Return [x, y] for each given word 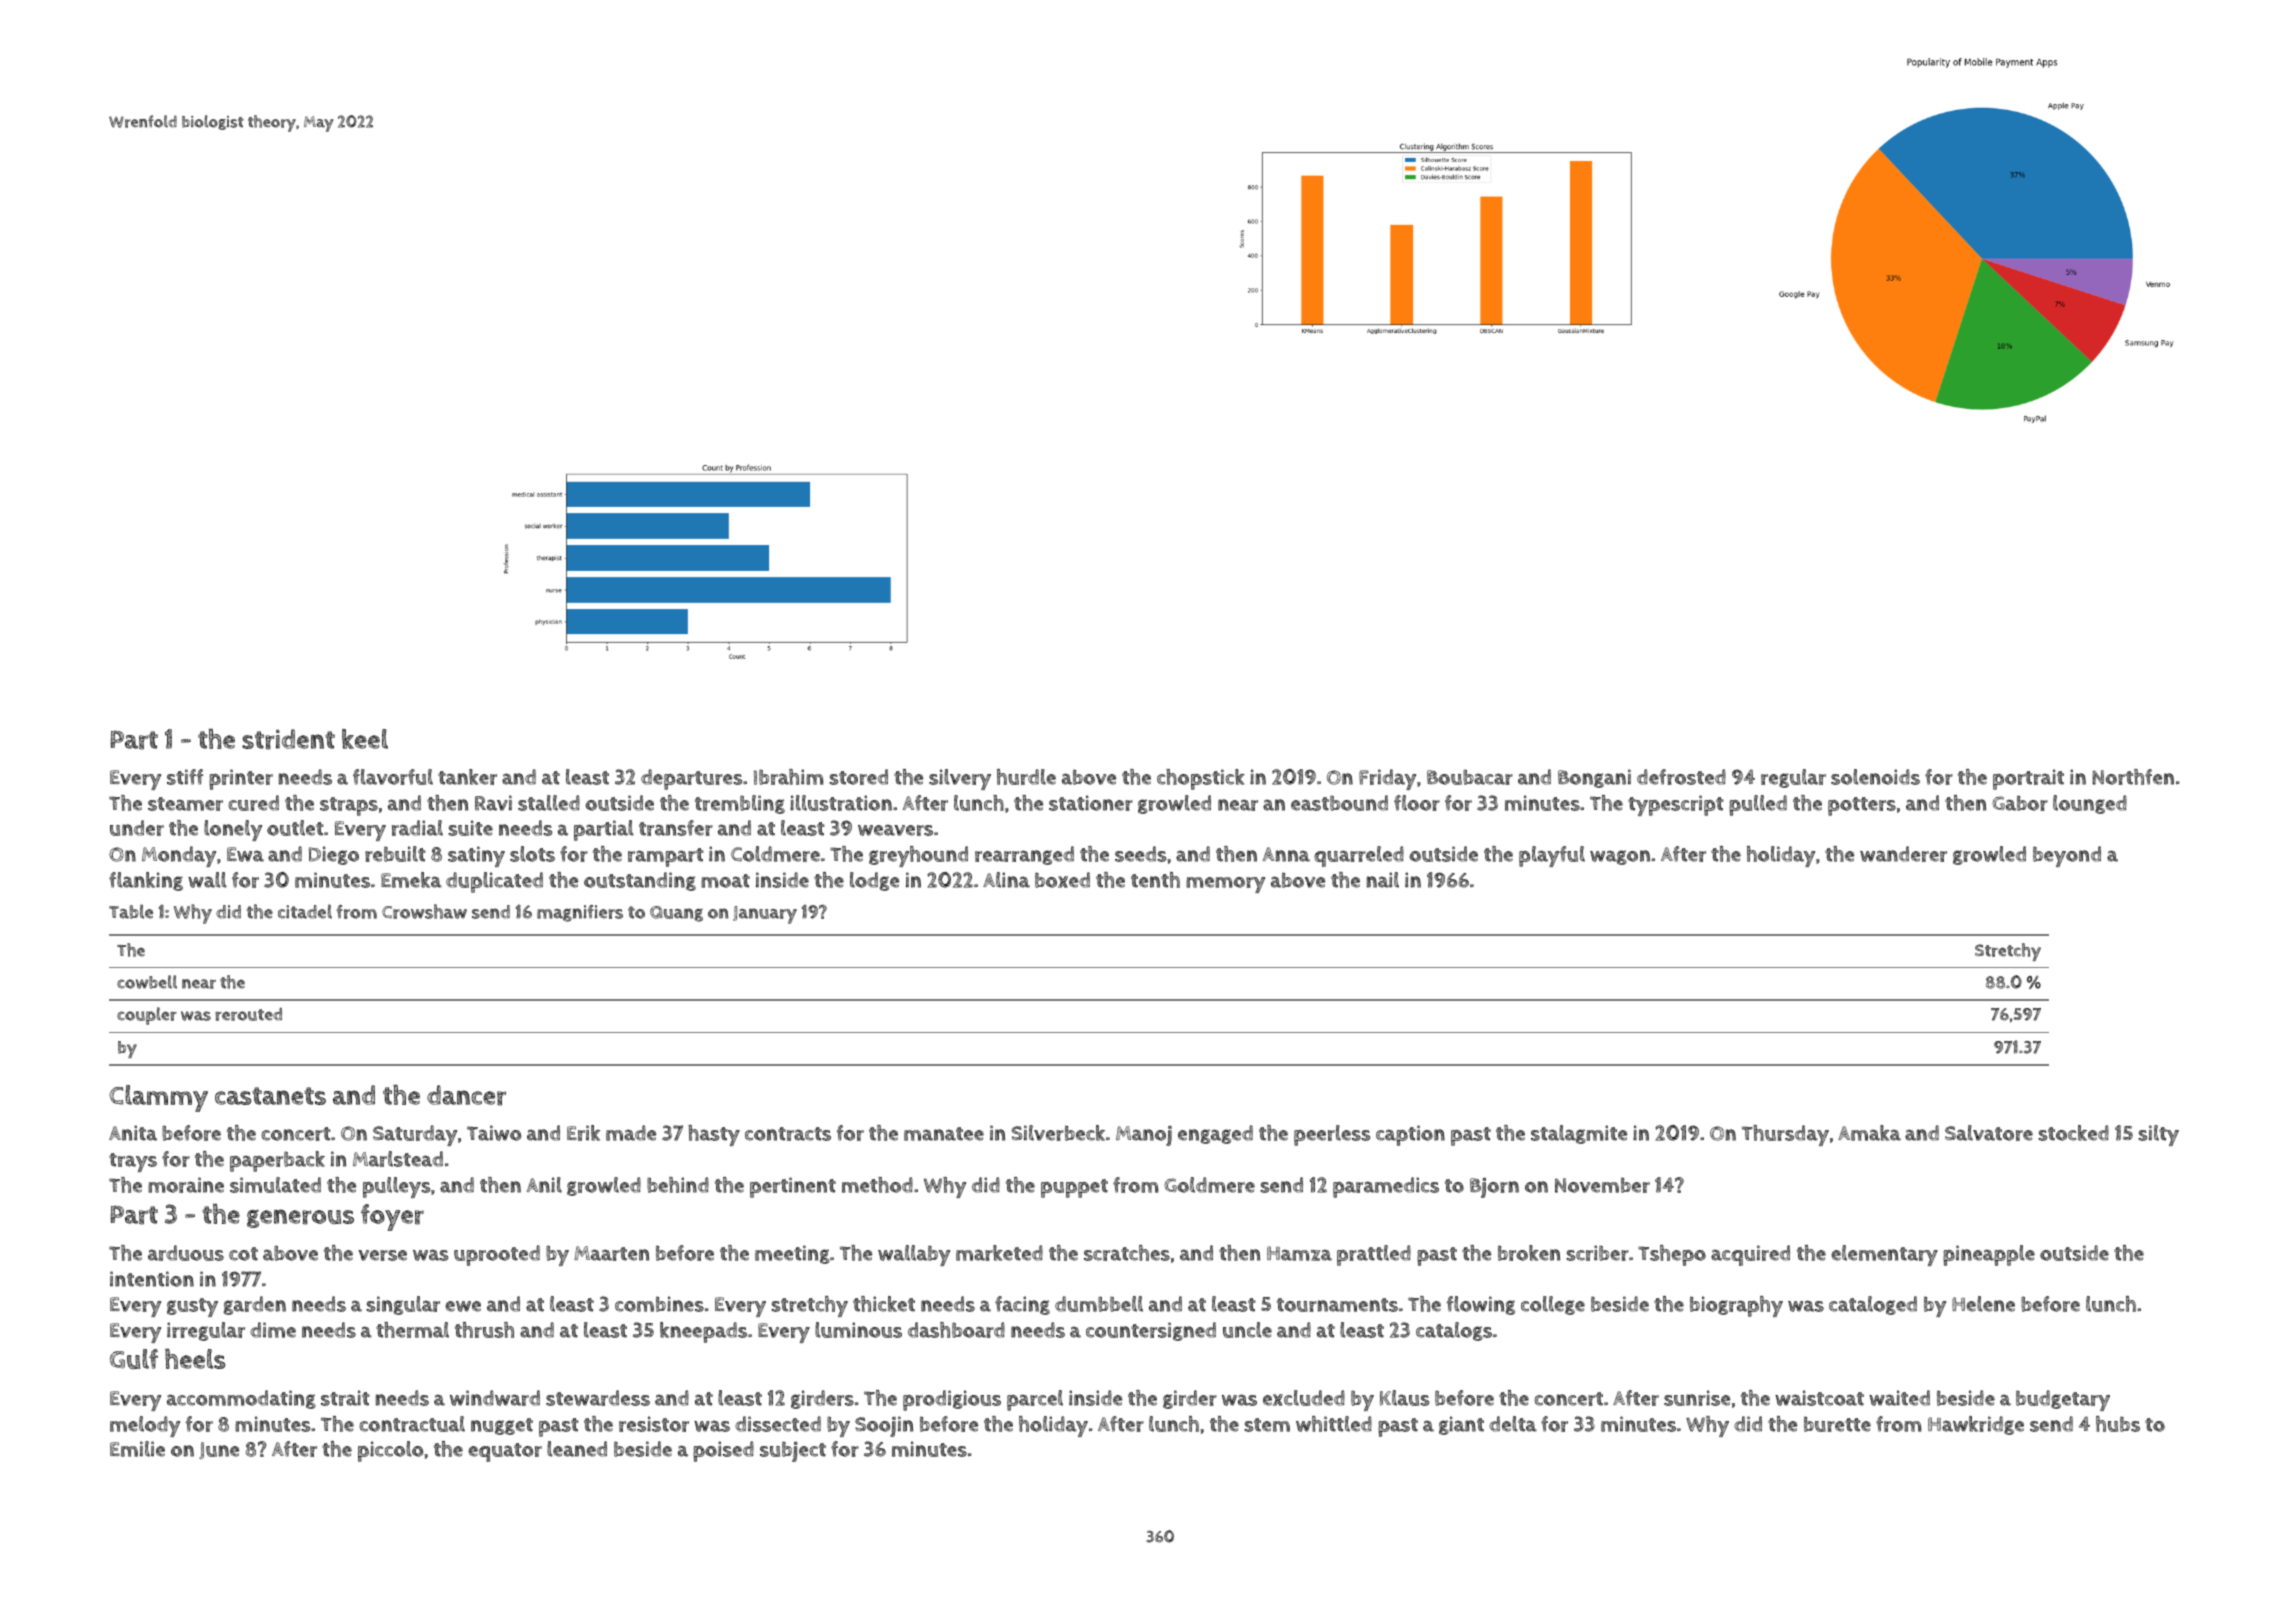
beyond [2067, 856]
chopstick [1201, 779]
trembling [740, 804]
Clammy [158, 1098]
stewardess [598, 1398]
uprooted [497, 1255]
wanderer [1903, 854]
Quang [676, 914]
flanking [146, 881]
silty [2158, 1135]
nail [1383, 880]
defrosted [1681, 777]
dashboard [956, 1330]
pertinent [793, 1187]
